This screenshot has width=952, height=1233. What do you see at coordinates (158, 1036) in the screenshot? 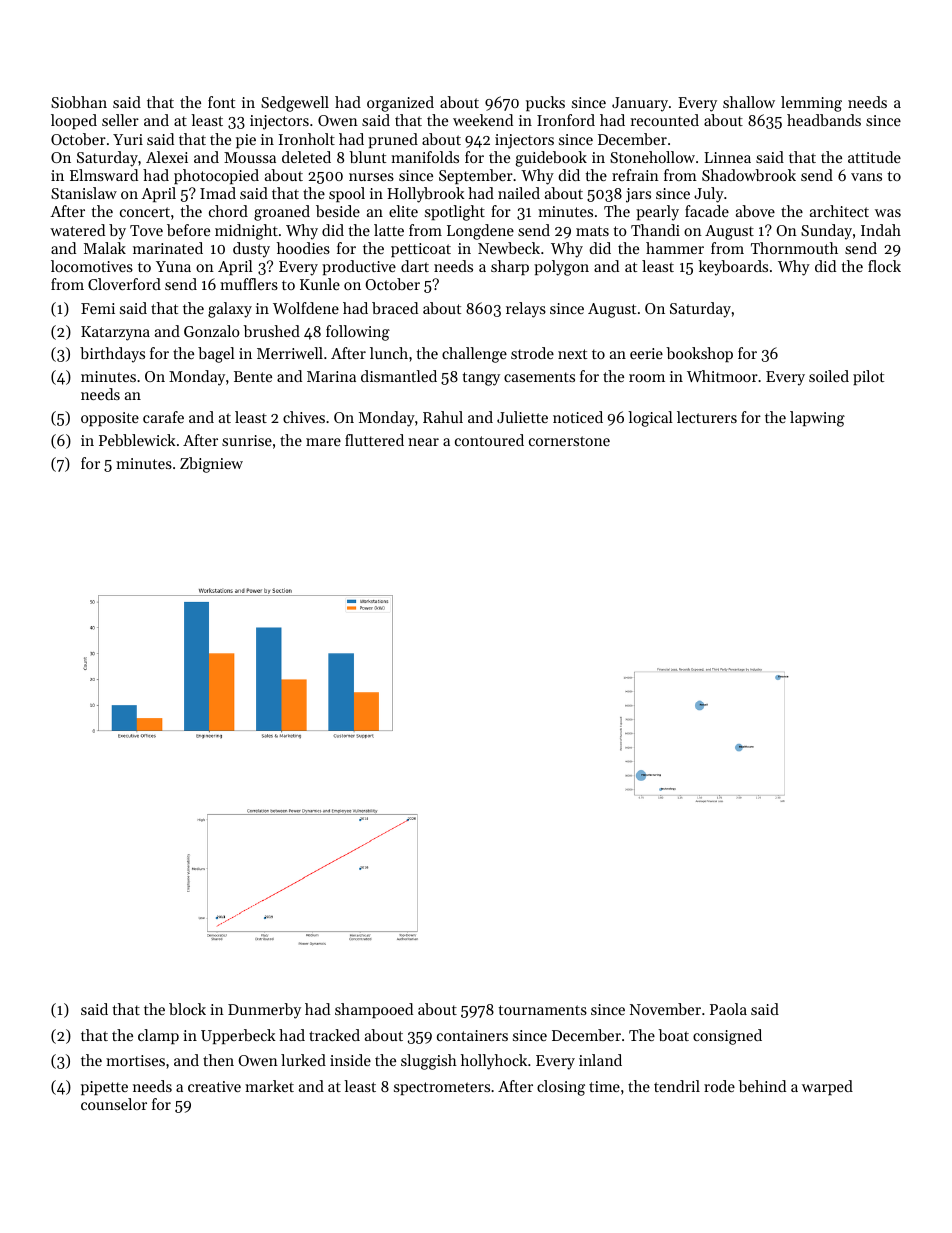
I see `clamp` at bounding box center [158, 1036].
